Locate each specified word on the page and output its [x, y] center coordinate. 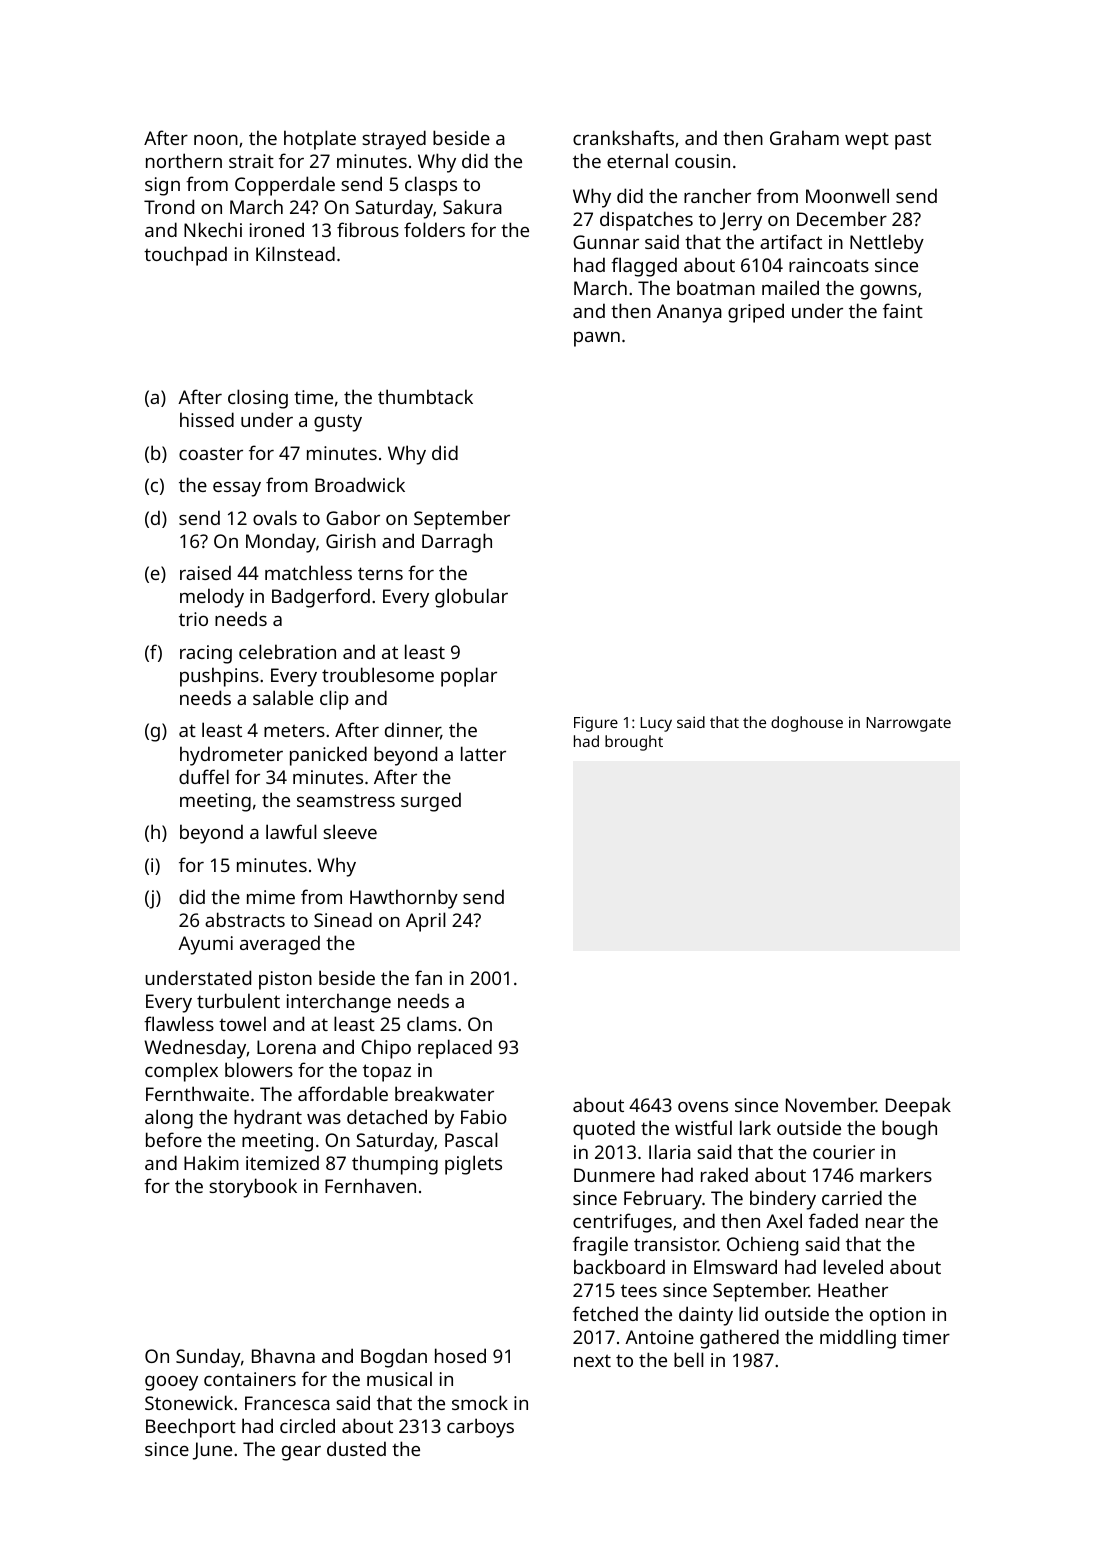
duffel [204, 776]
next [592, 1360]
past [913, 141]
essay [237, 489]
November [831, 1104]
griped [756, 313]
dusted [356, 1448]
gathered [739, 1339]
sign [162, 186]
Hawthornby [404, 899]
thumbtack [425, 396]
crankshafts [623, 137]
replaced [455, 1049]
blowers [259, 1069]
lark [755, 1127]
